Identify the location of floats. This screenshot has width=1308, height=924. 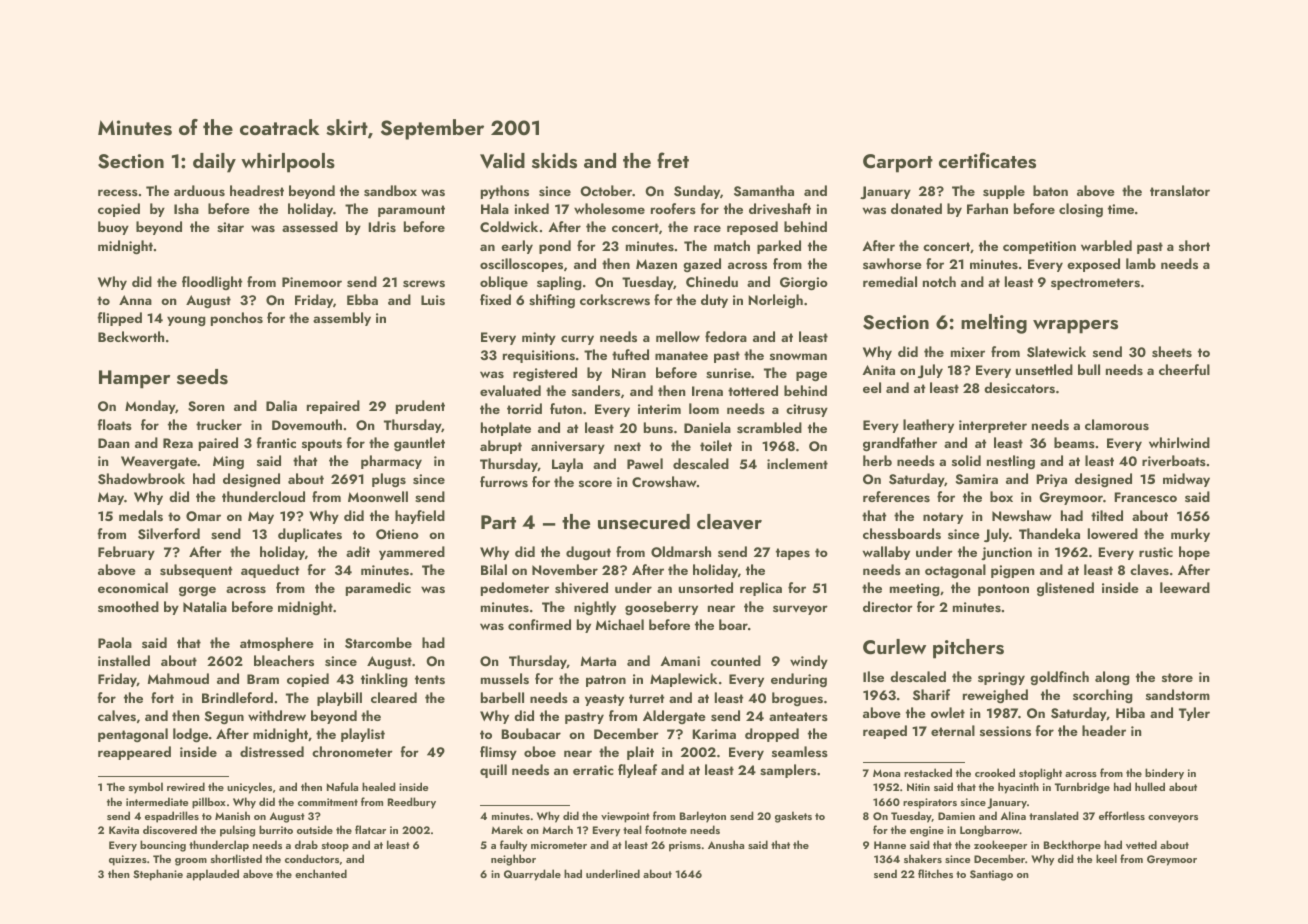
(114, 424).
